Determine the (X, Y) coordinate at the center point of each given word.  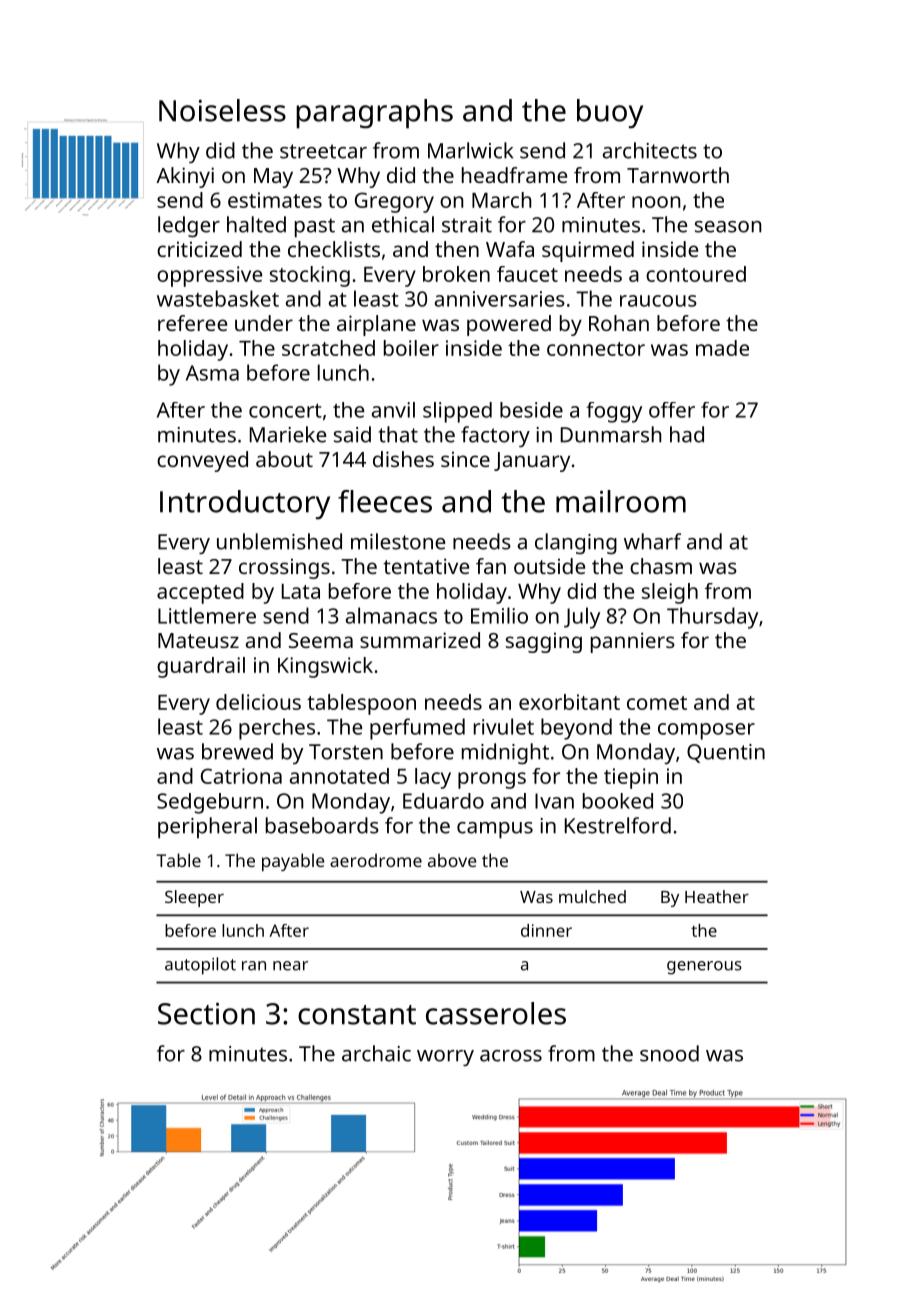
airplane (376, 325)
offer (672, 410)
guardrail (201, 667)
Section (206, 1013)
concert (285, 410)
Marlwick (470, 150)
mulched (592, 896)
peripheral (207, 828)
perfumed (417, 729)
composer (706, 731)
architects (650, 150)
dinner (546, 930)
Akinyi (185, 177)
